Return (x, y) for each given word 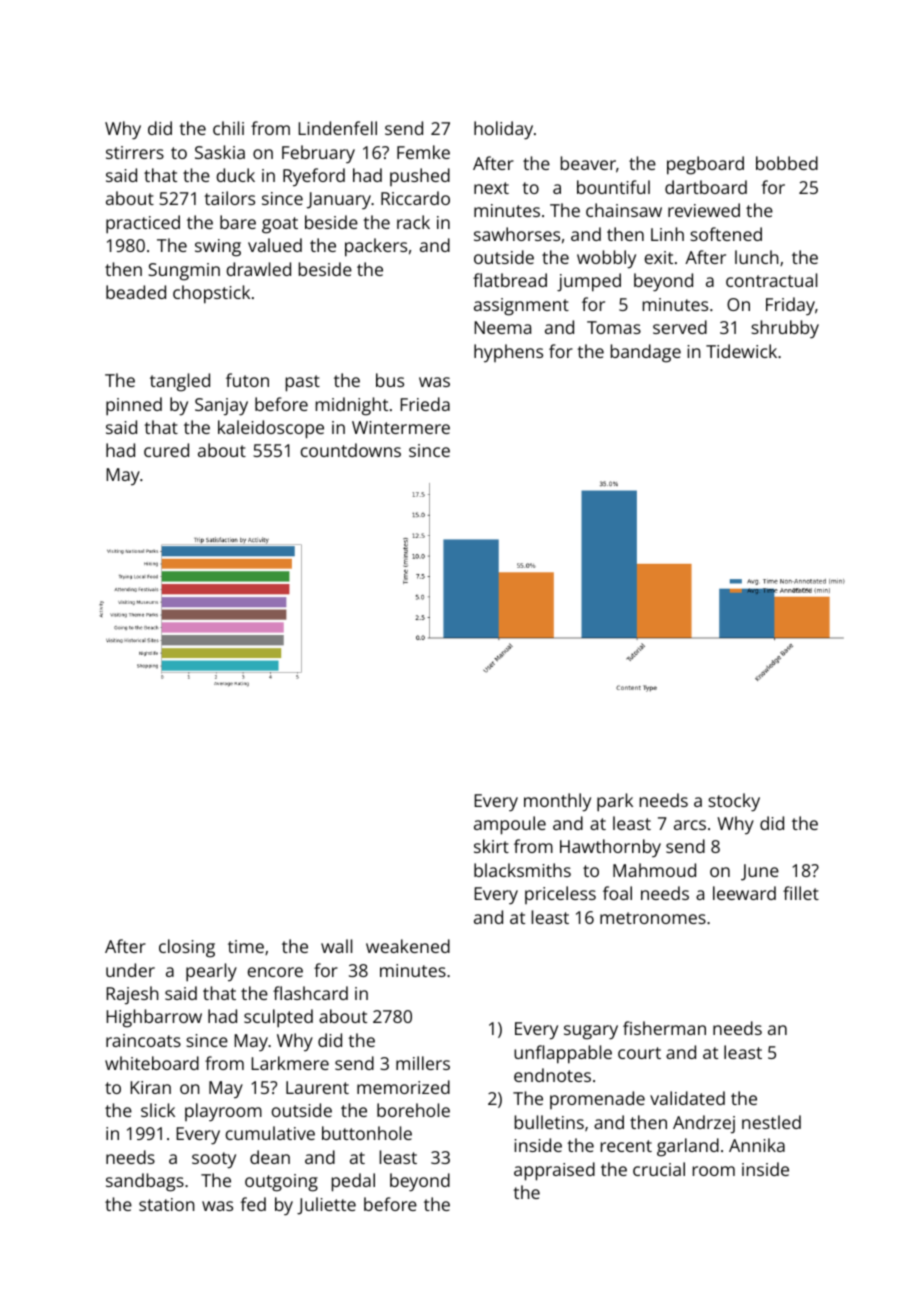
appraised (554, 1171)
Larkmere (290, 1063)
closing (187, 948)
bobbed (787, 163)
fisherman (664, 1028)
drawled (259, 269)
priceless (560, 895)
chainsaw (624, 210)
